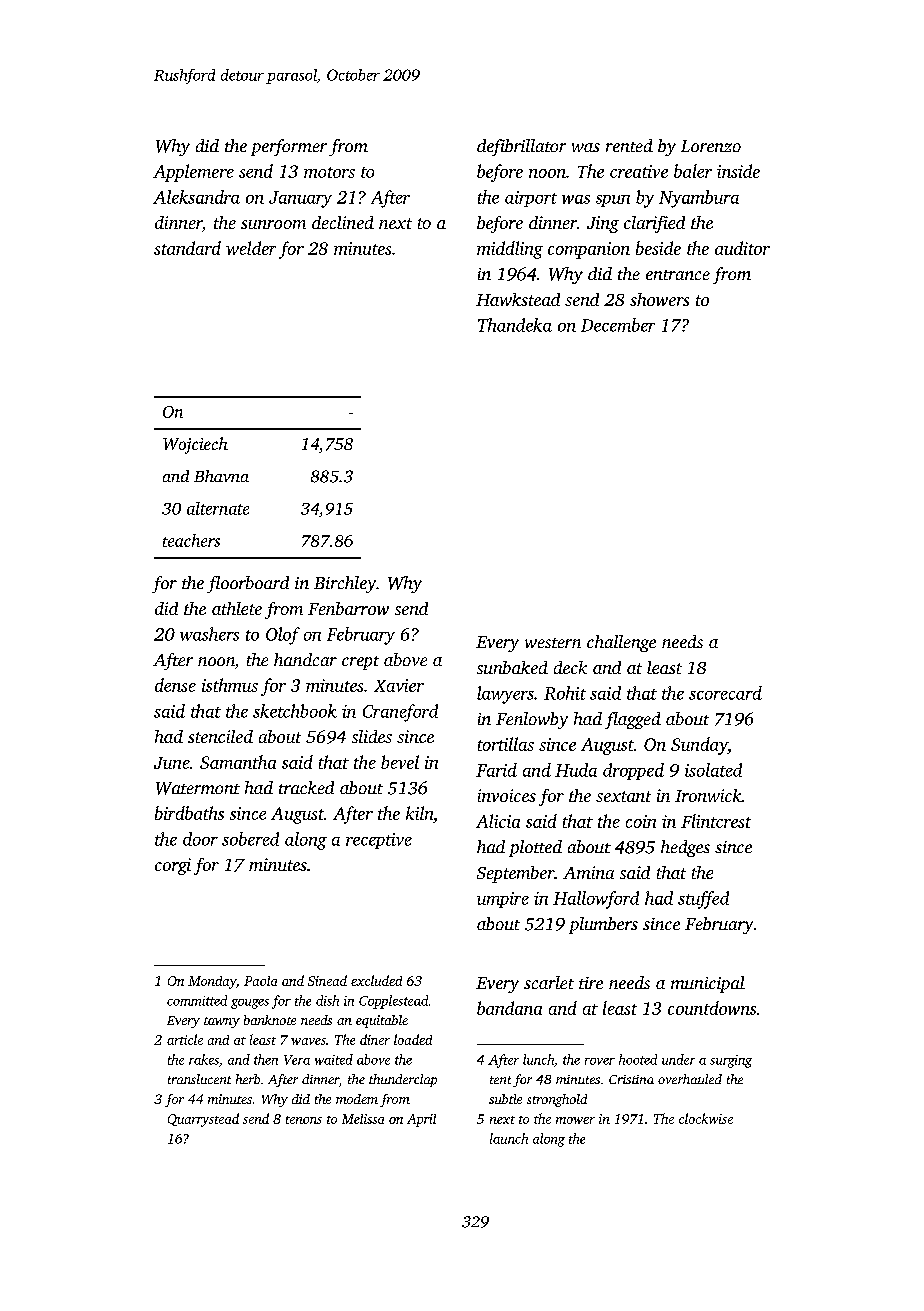 This page has height=1311, width=924. I want to click on Hawkstead, so click(518, 299).
